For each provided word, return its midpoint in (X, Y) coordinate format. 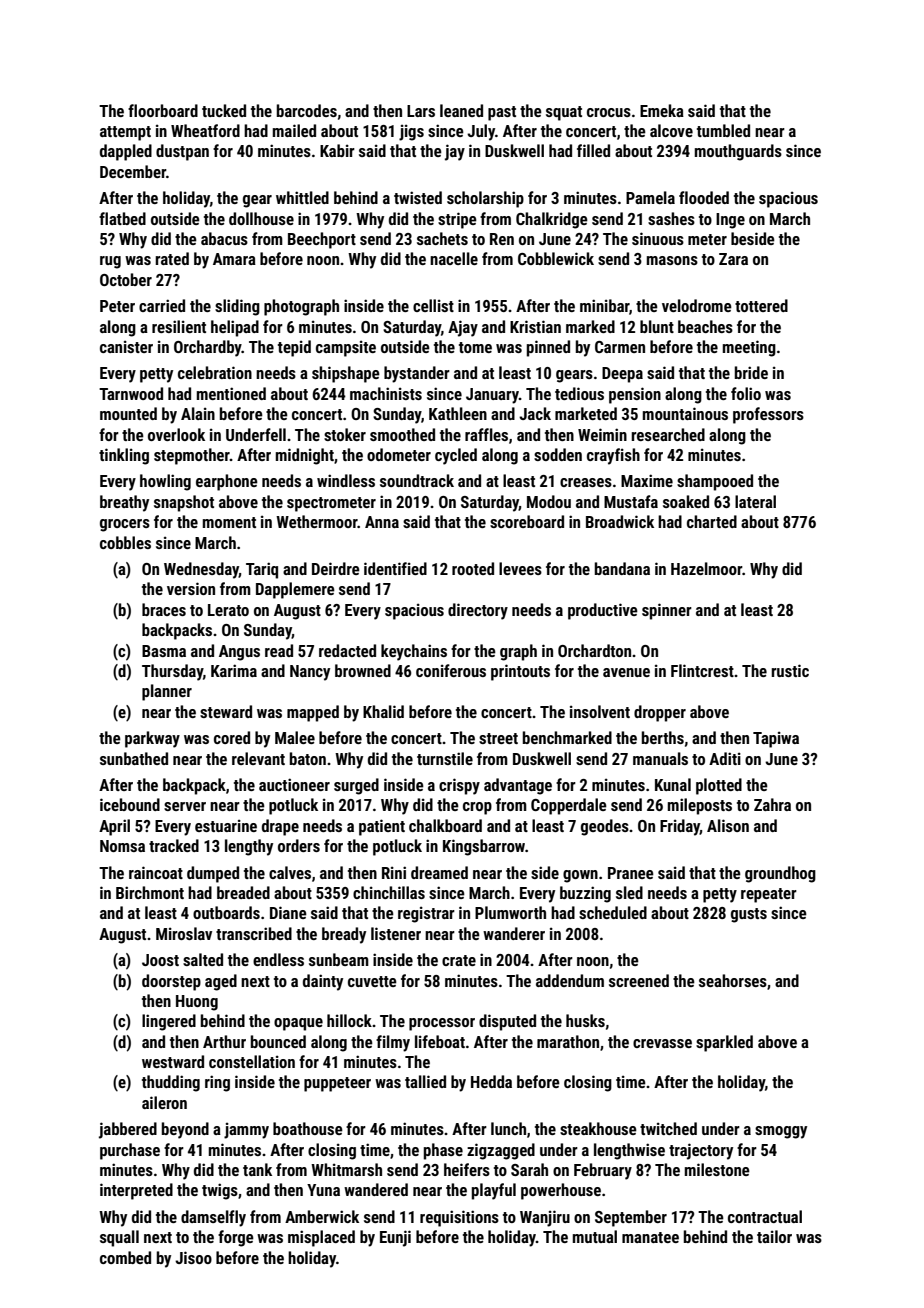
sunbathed (134, 758)
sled (629, 892)
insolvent (600, 711)
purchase (130, 1151)
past (502, 113)
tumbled (723, 130)
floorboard (163, 110)
